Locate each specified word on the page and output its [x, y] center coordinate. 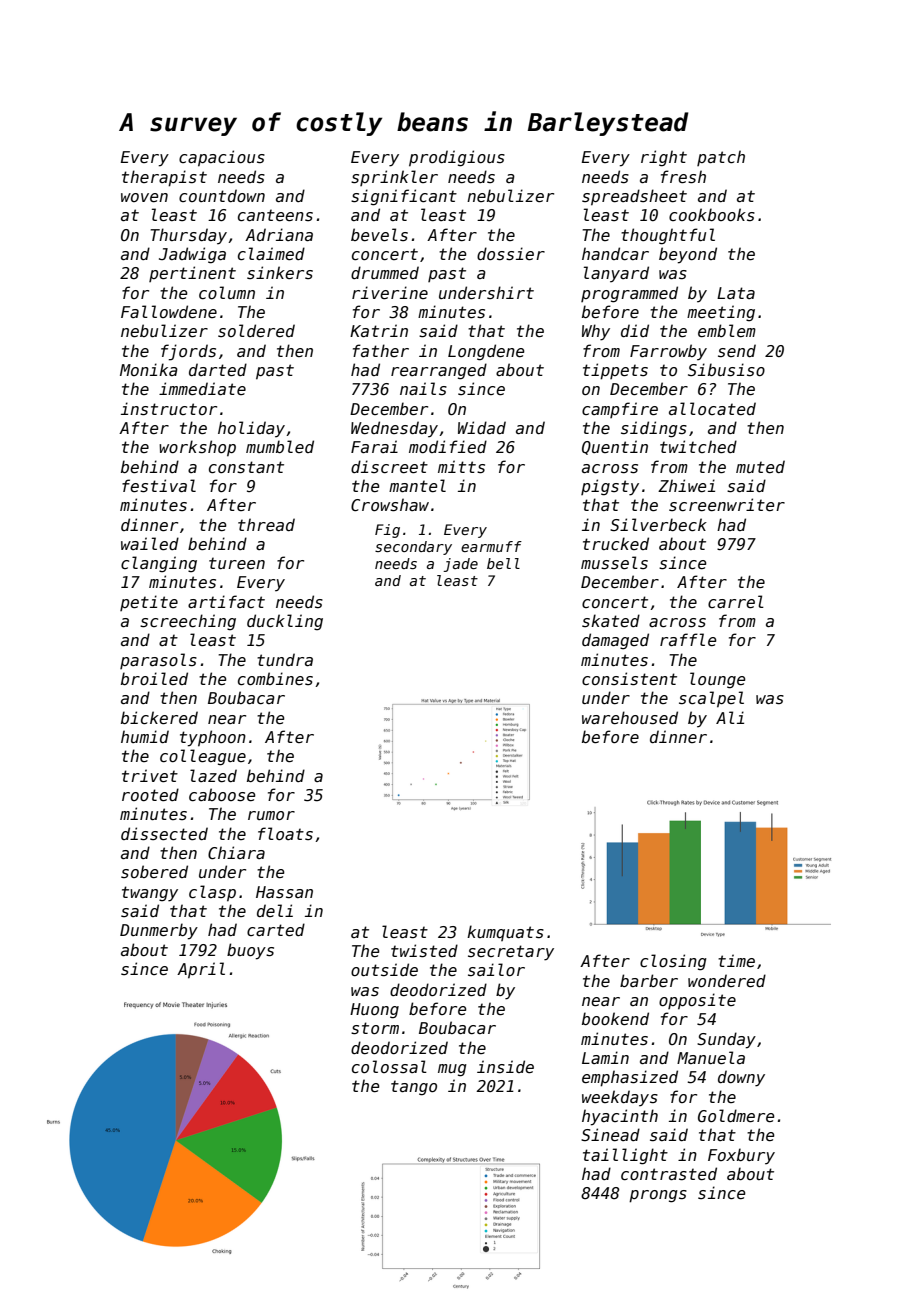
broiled [154, 678]
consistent [629, 679]
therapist [164, 178]
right [664, 158]
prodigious [457, 158]
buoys [250, 951]
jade [460, 565]
